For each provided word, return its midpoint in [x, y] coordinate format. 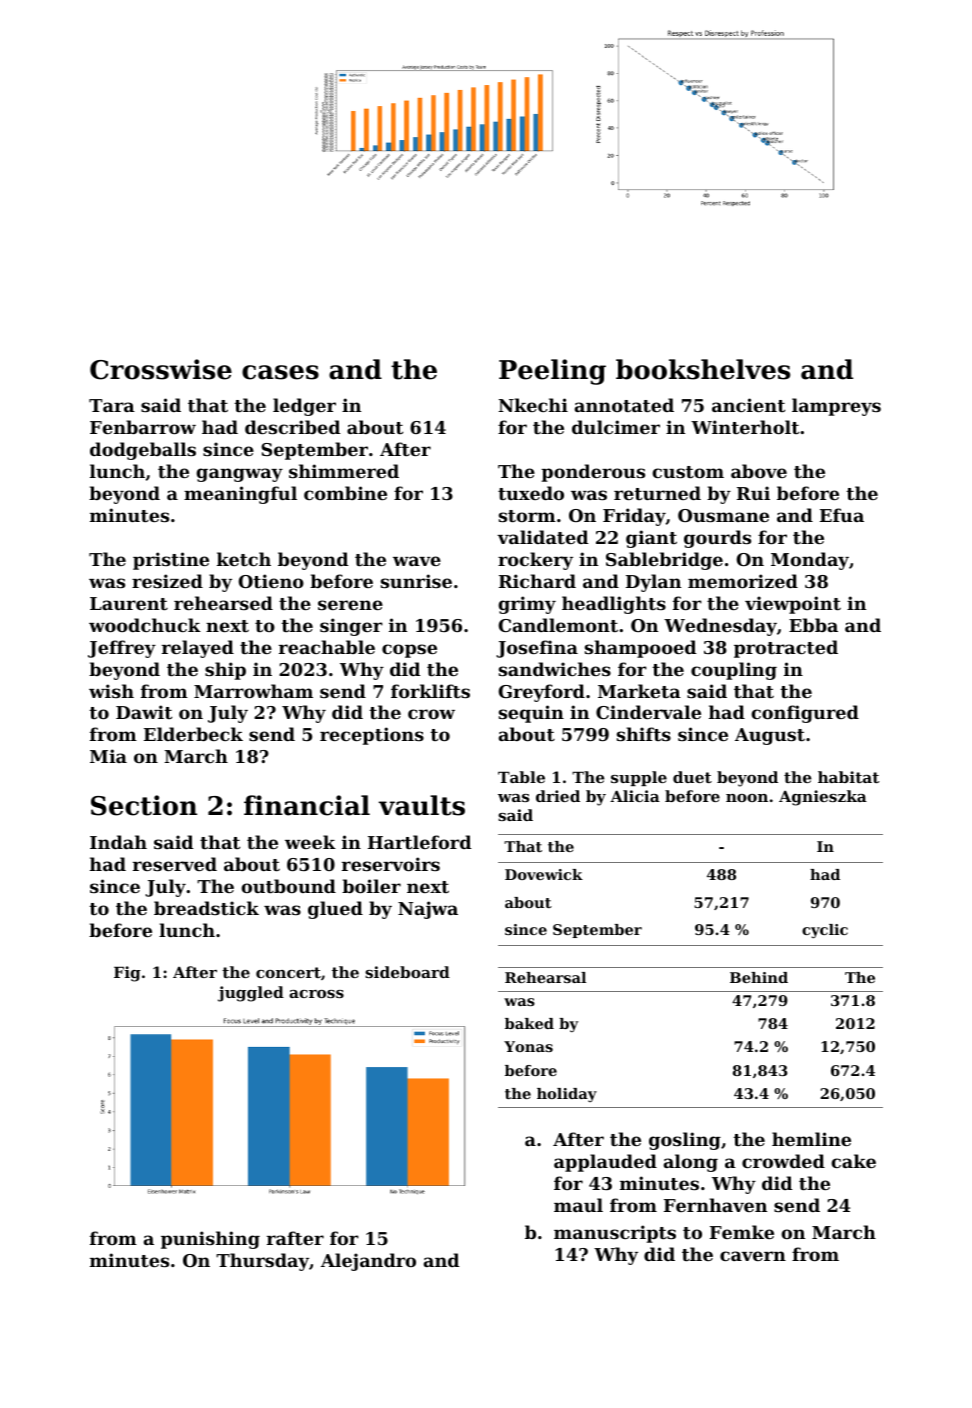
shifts [644, 734]
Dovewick [544, 874]
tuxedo [531, 493]
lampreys [836, 407]
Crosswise [161, 369]
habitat [848, 777]
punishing [210, 1240]
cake [853, 1161]
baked [529, 1023]
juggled [251, 994]
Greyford [542, 693]
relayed [198, 649]
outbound [288, 886]
